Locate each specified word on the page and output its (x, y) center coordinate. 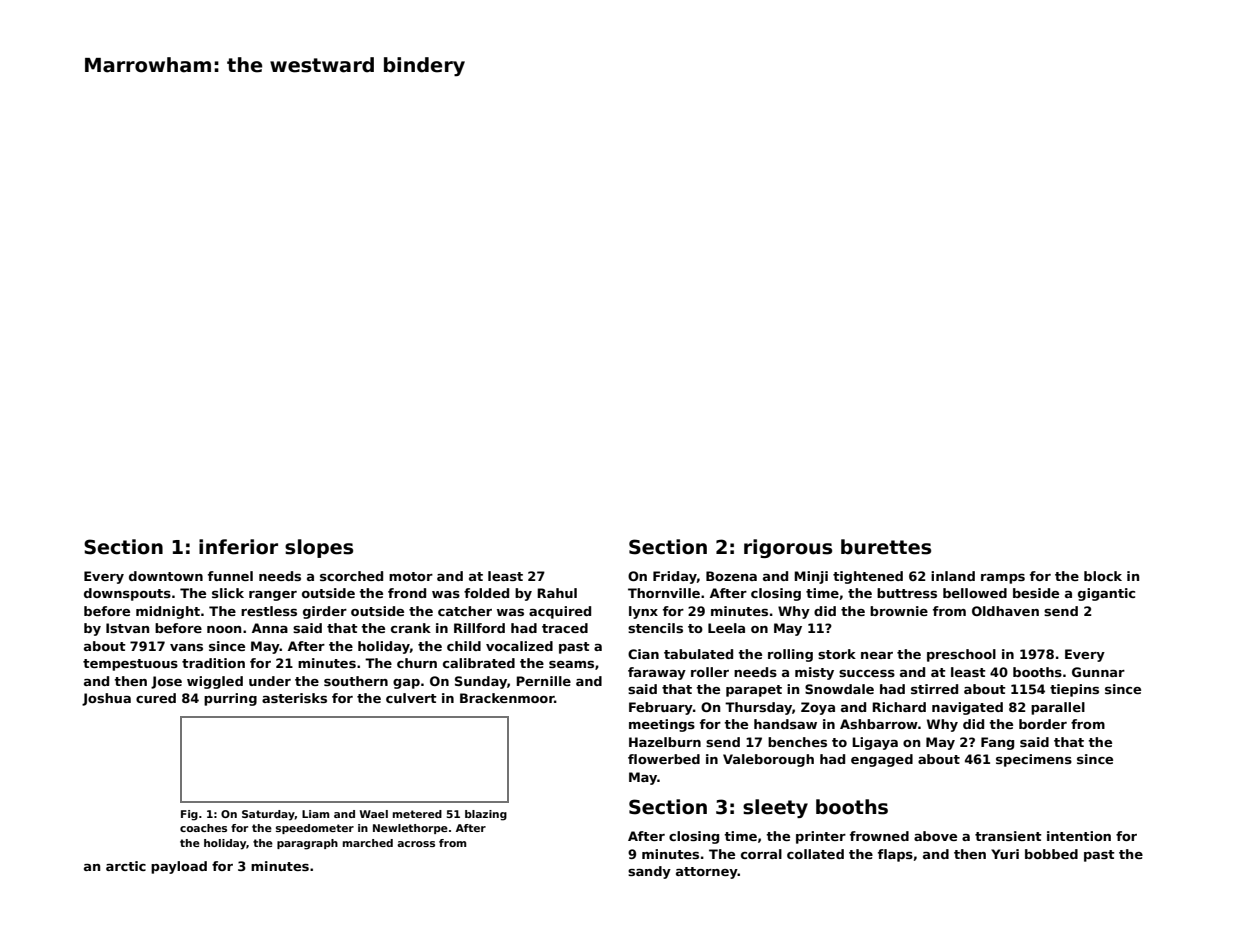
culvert (411, 698)
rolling (790, 655)
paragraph (307, 844)
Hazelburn (665, 742)
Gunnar (1098, 672)
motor (411, 576)
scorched (351, 576)
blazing (486, 815)
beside (1036, 593)
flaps (895, 855)
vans (186, 647)
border (1043, 724)
